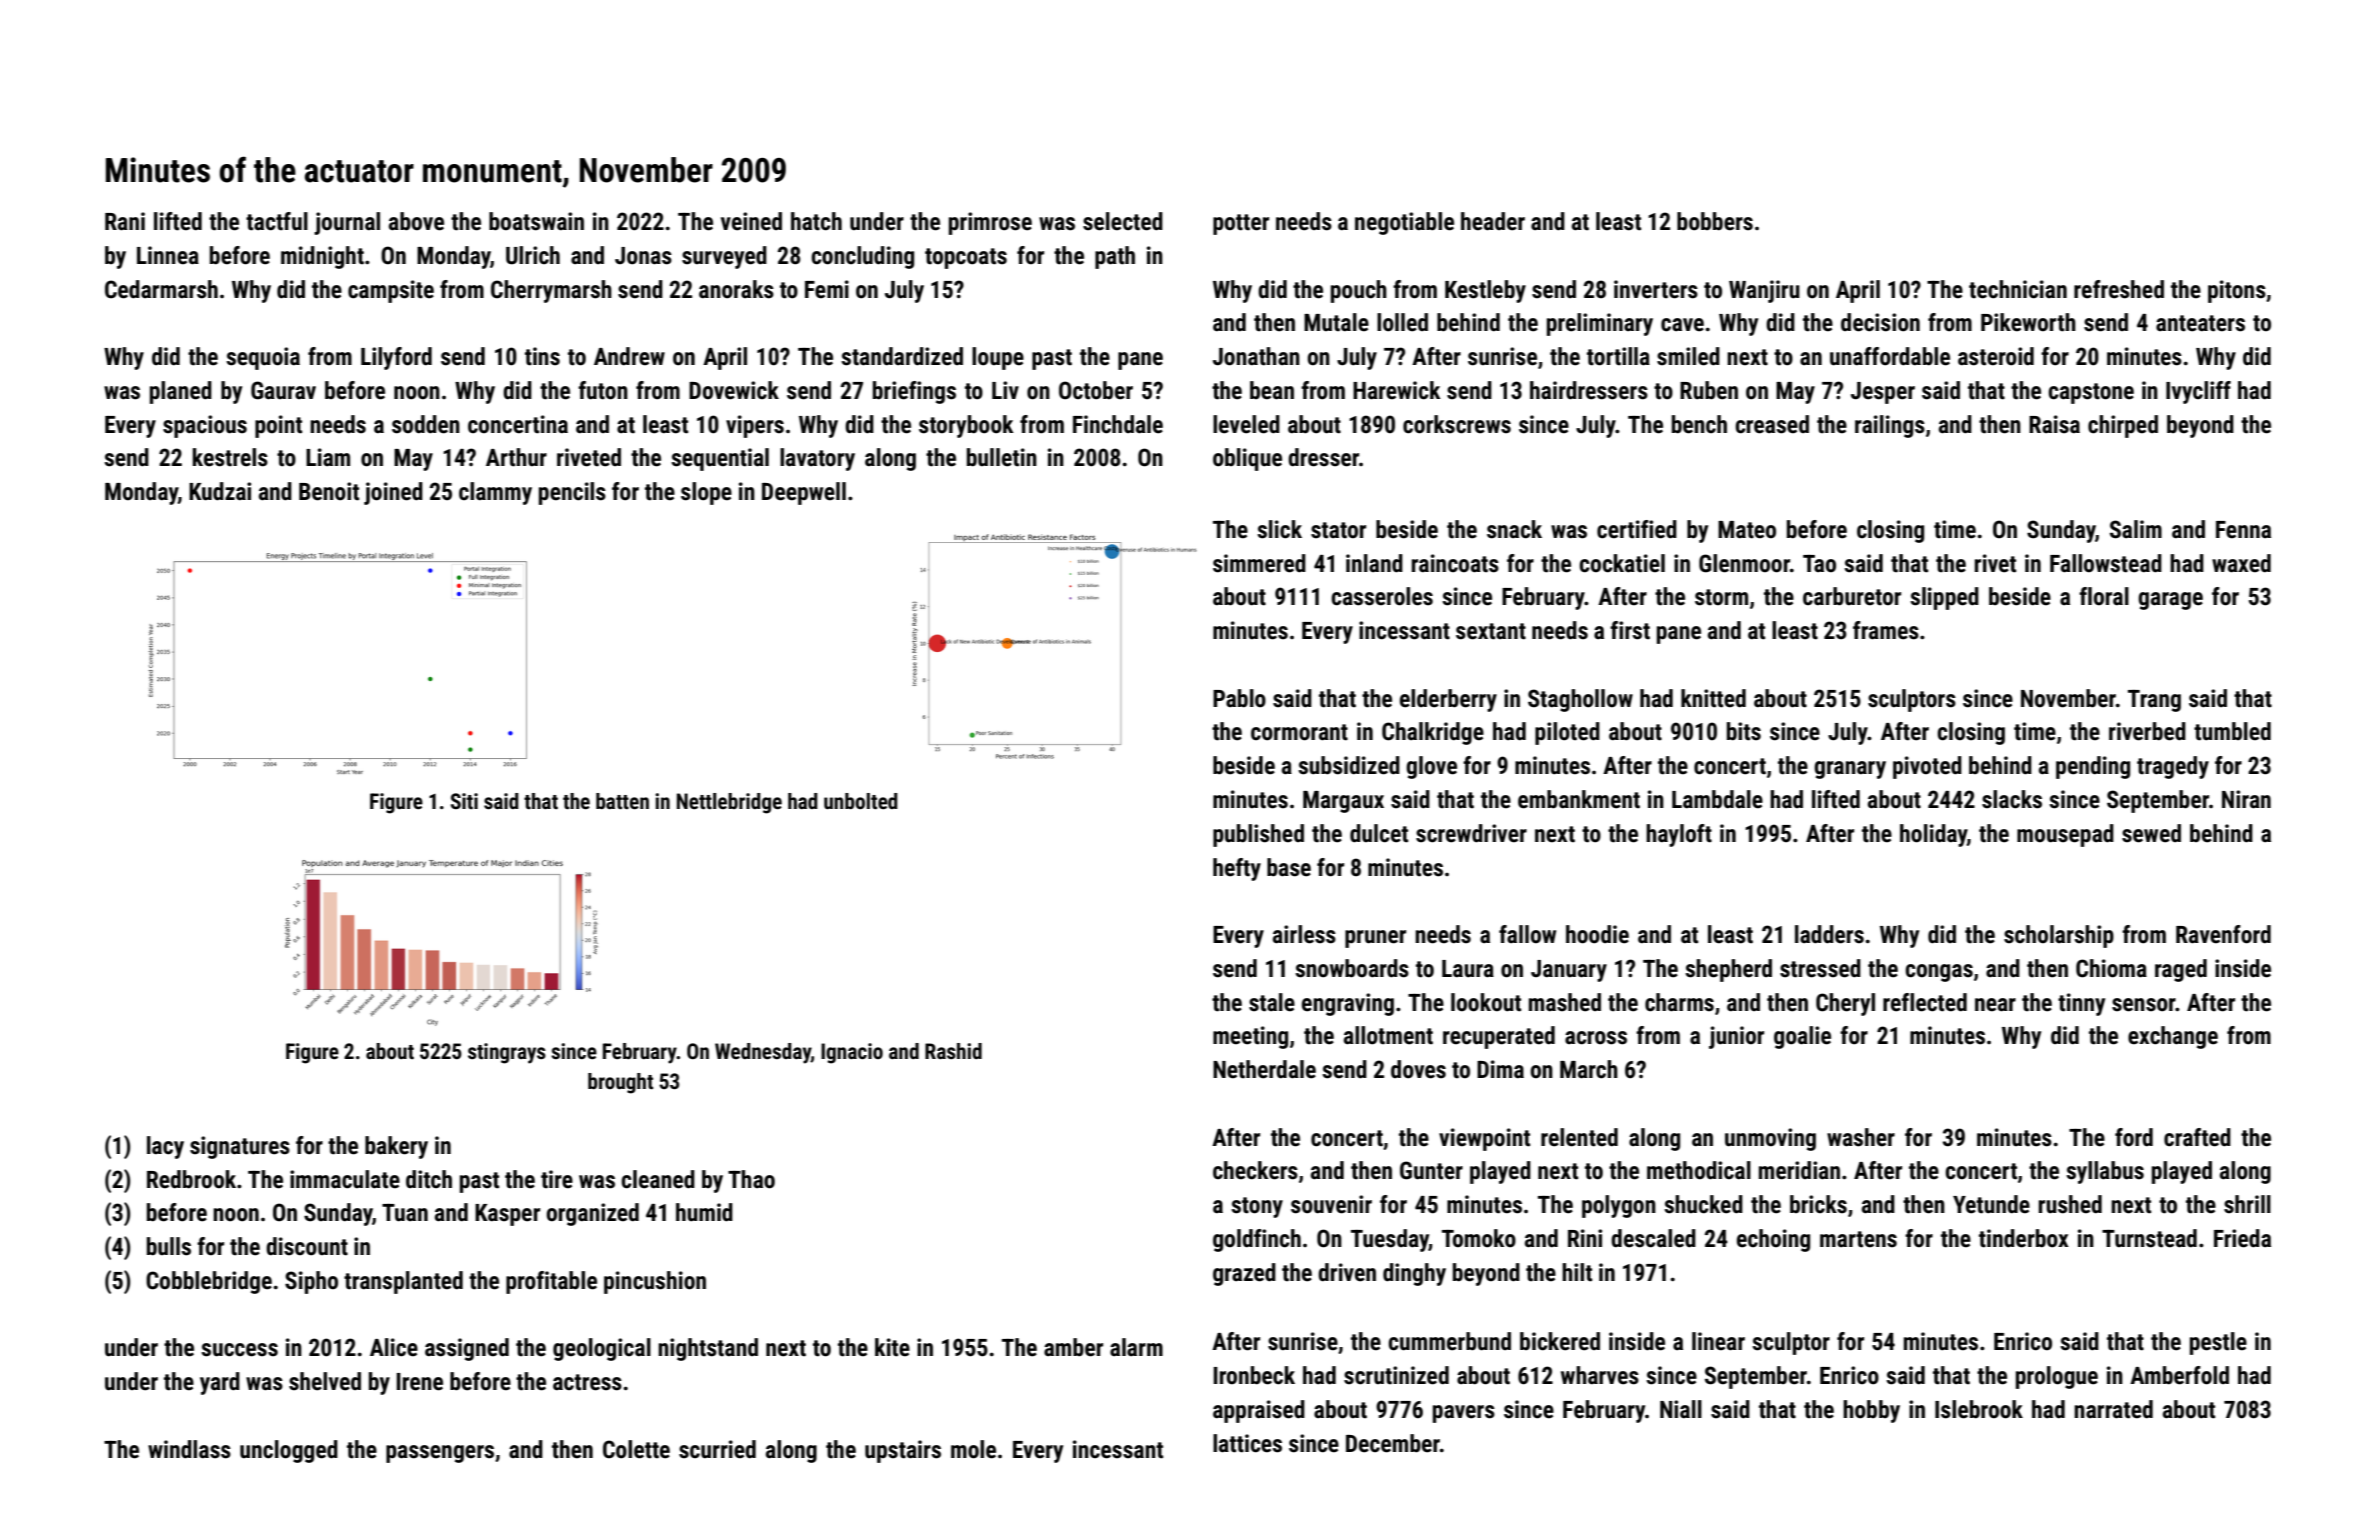  What do you see at coordinates (2151, 833) in the document?
I see `sewed` at bounding box center [2151, 833].
